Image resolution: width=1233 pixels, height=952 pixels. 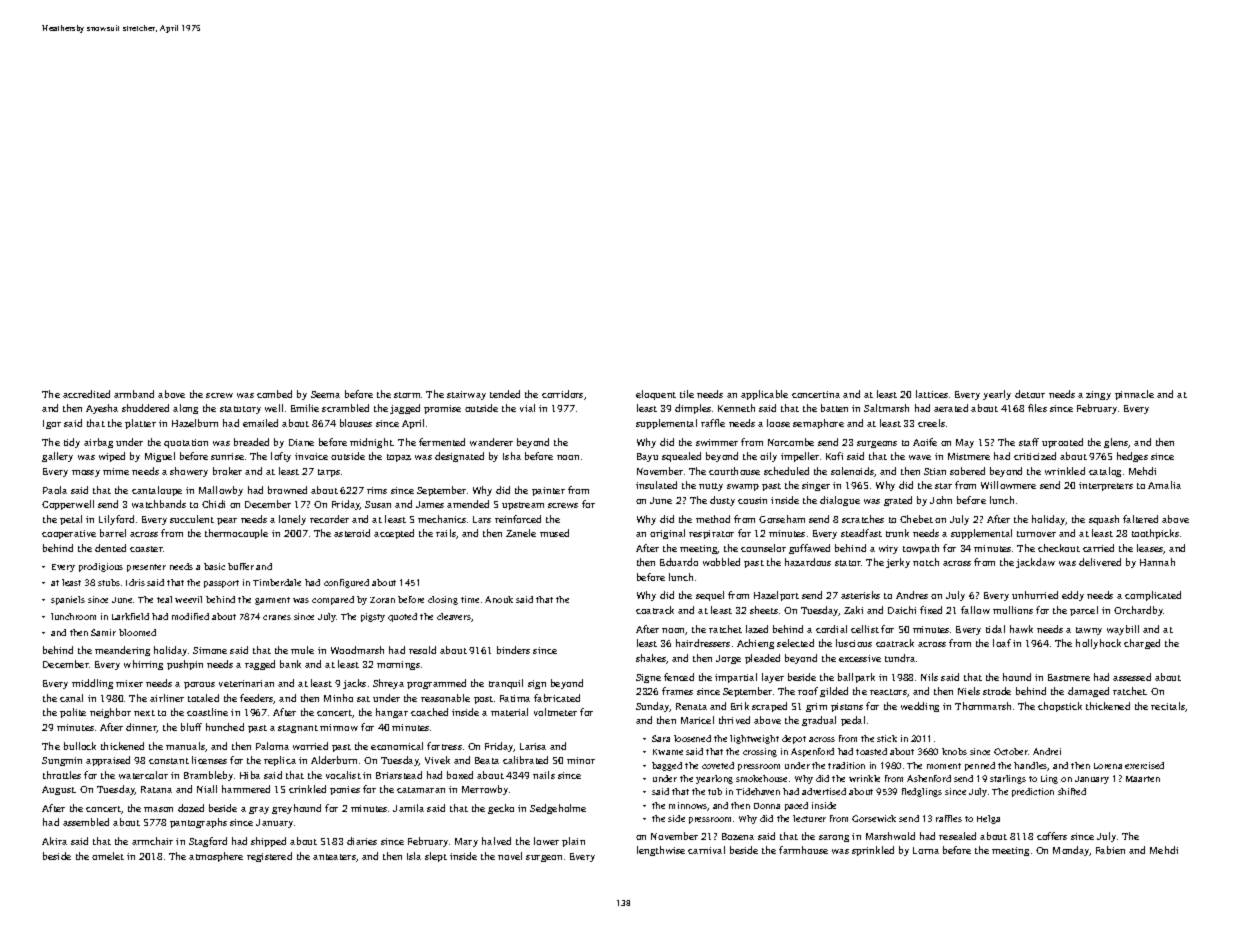 I want to click on Seema, so click(x=325, y=394).
